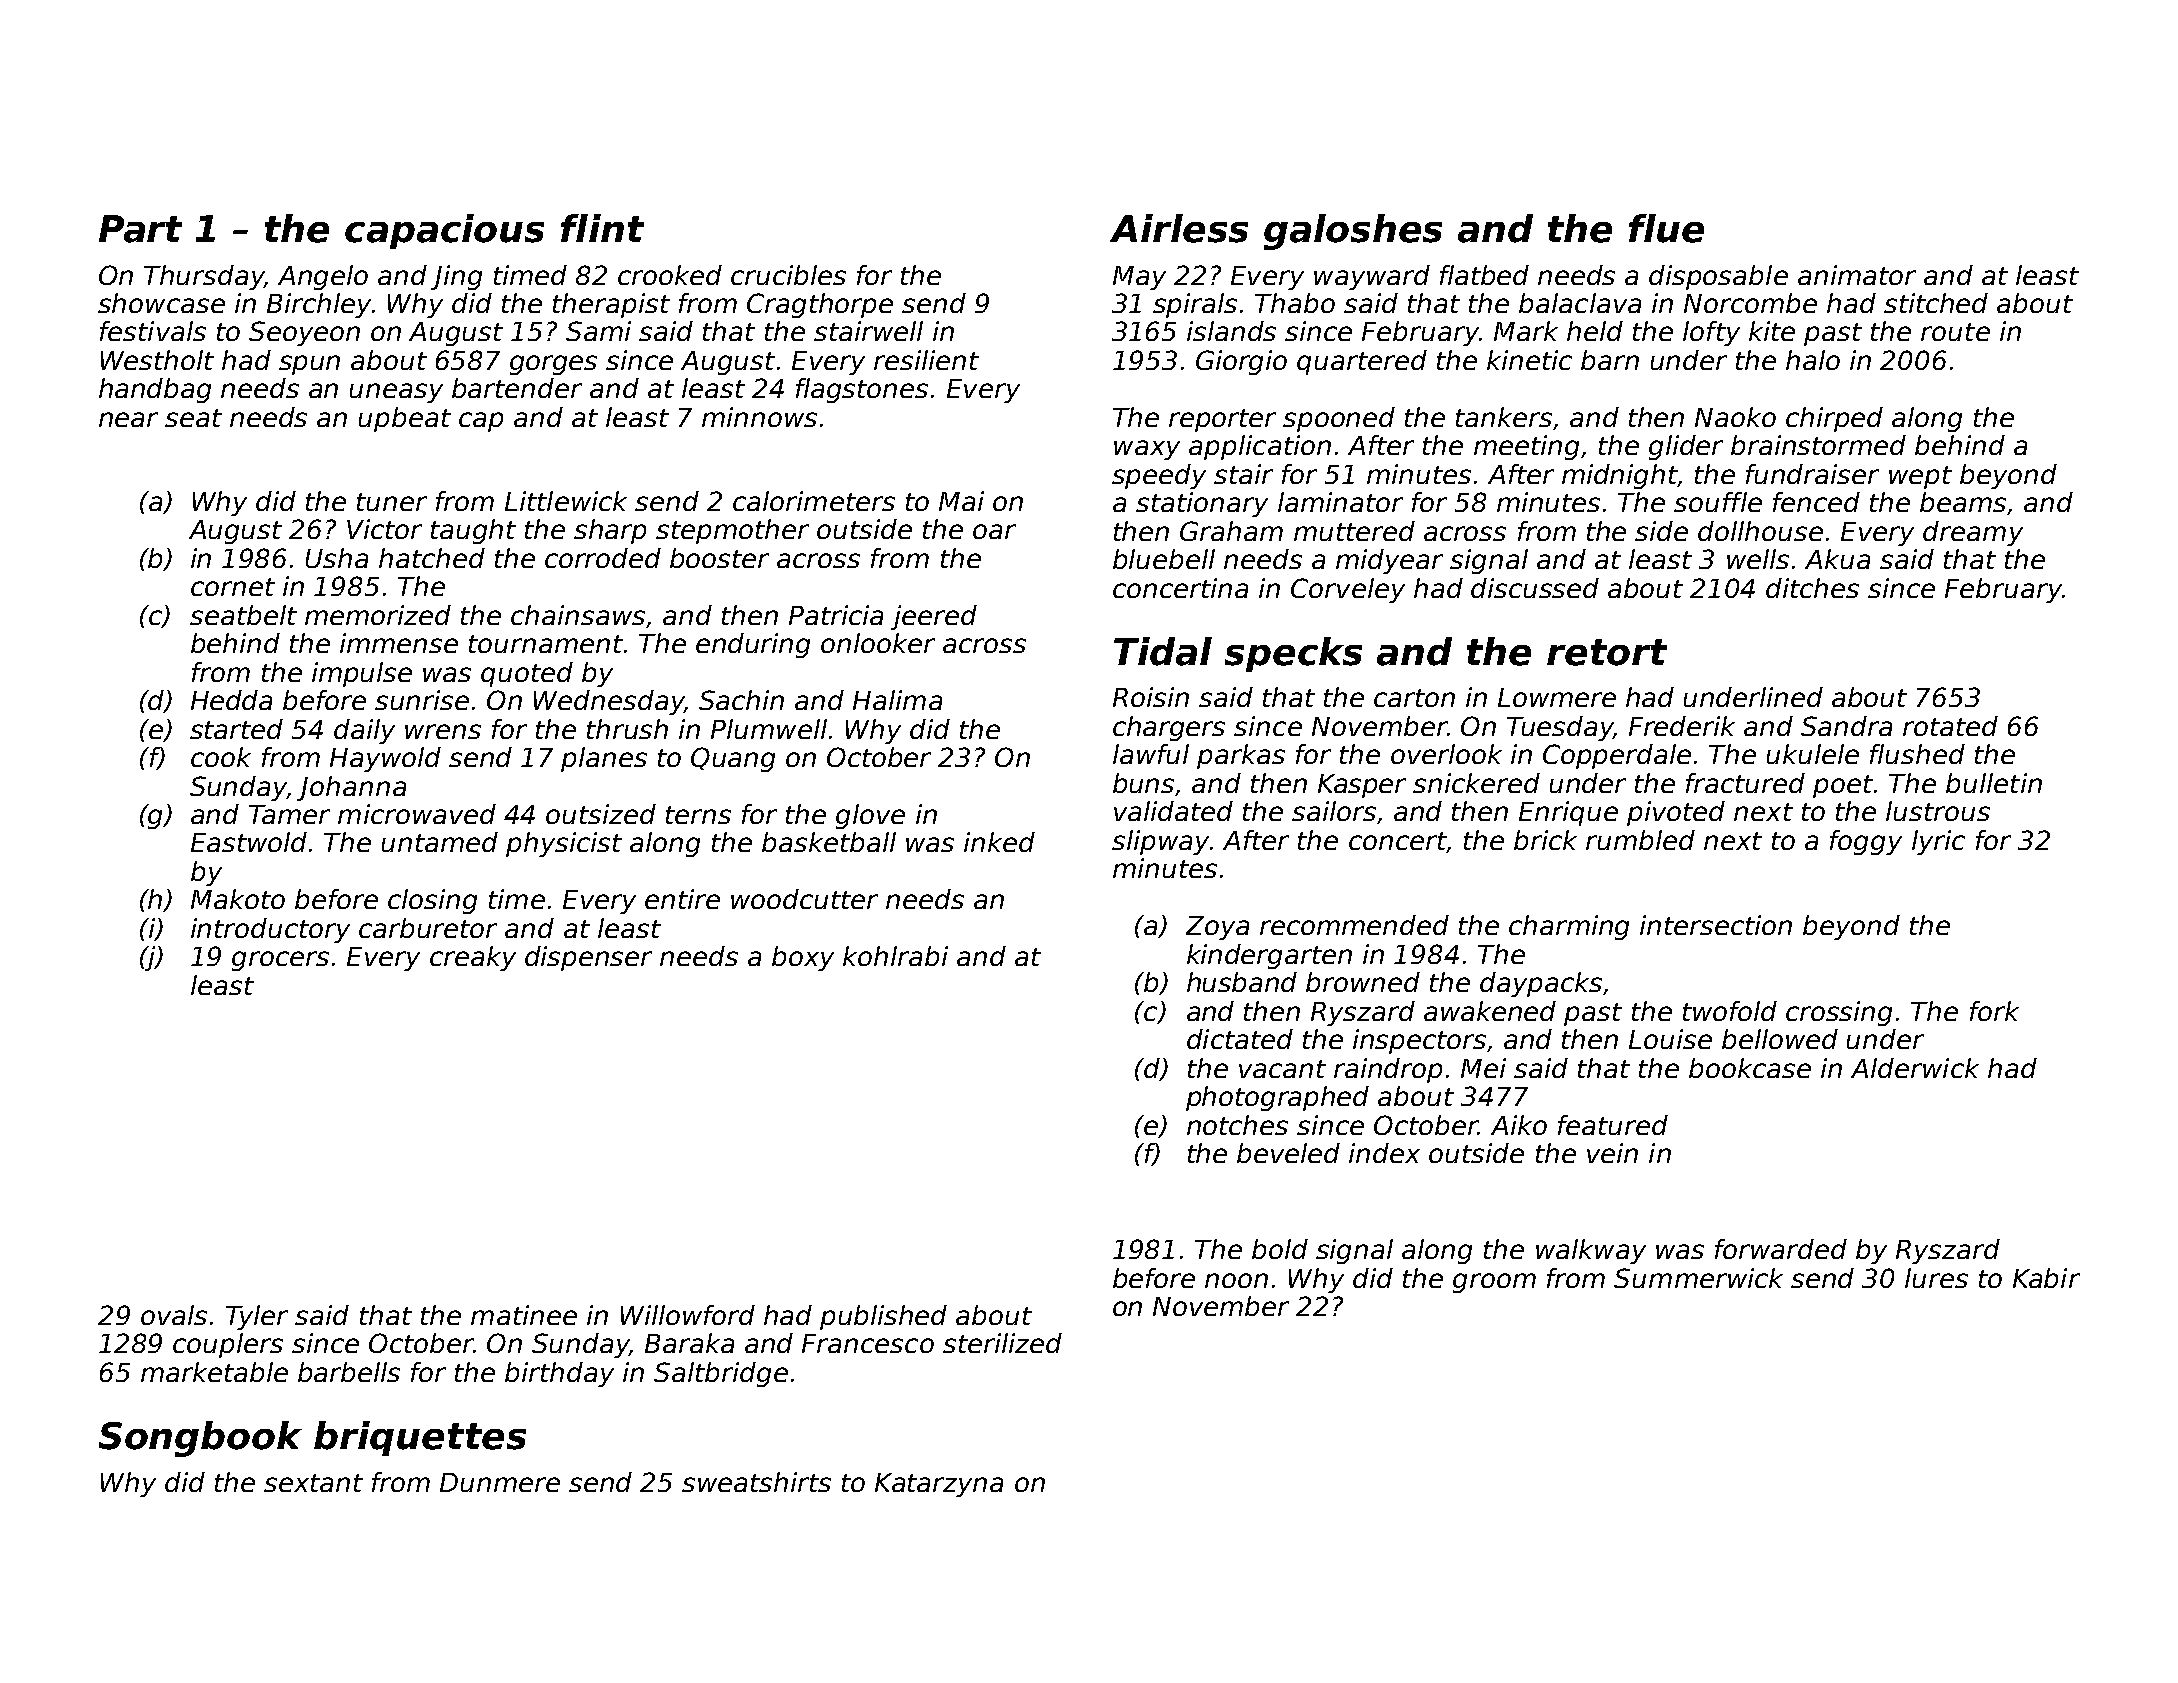 The height and width of the screenshot is (1683, 2178). I want to click on Frederik, so click(1682, 726).
